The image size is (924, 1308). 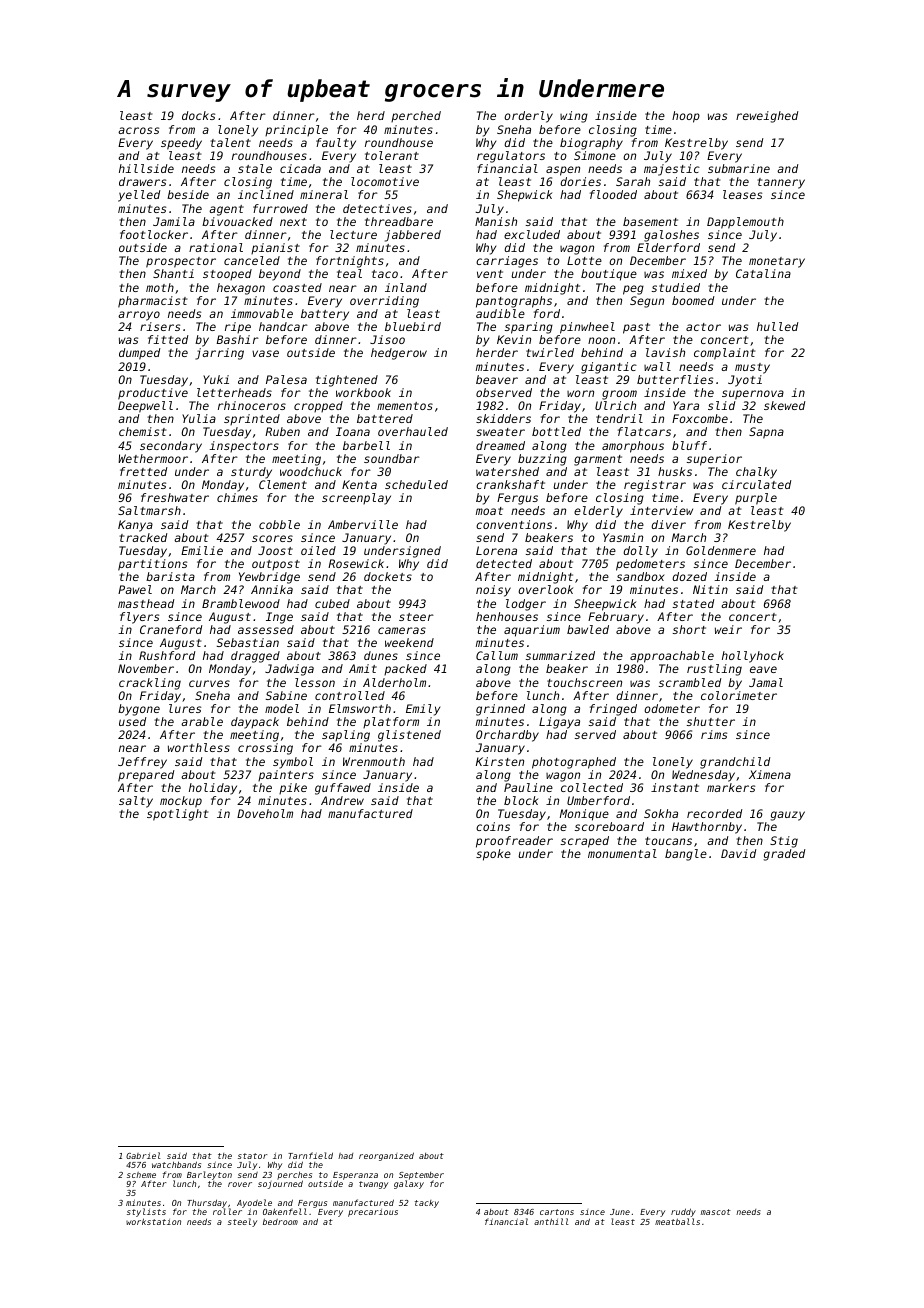 What do you see at coordinates (240, 1184) in the screenshot?
I see `rover` at bounding box center [240, 1184].
